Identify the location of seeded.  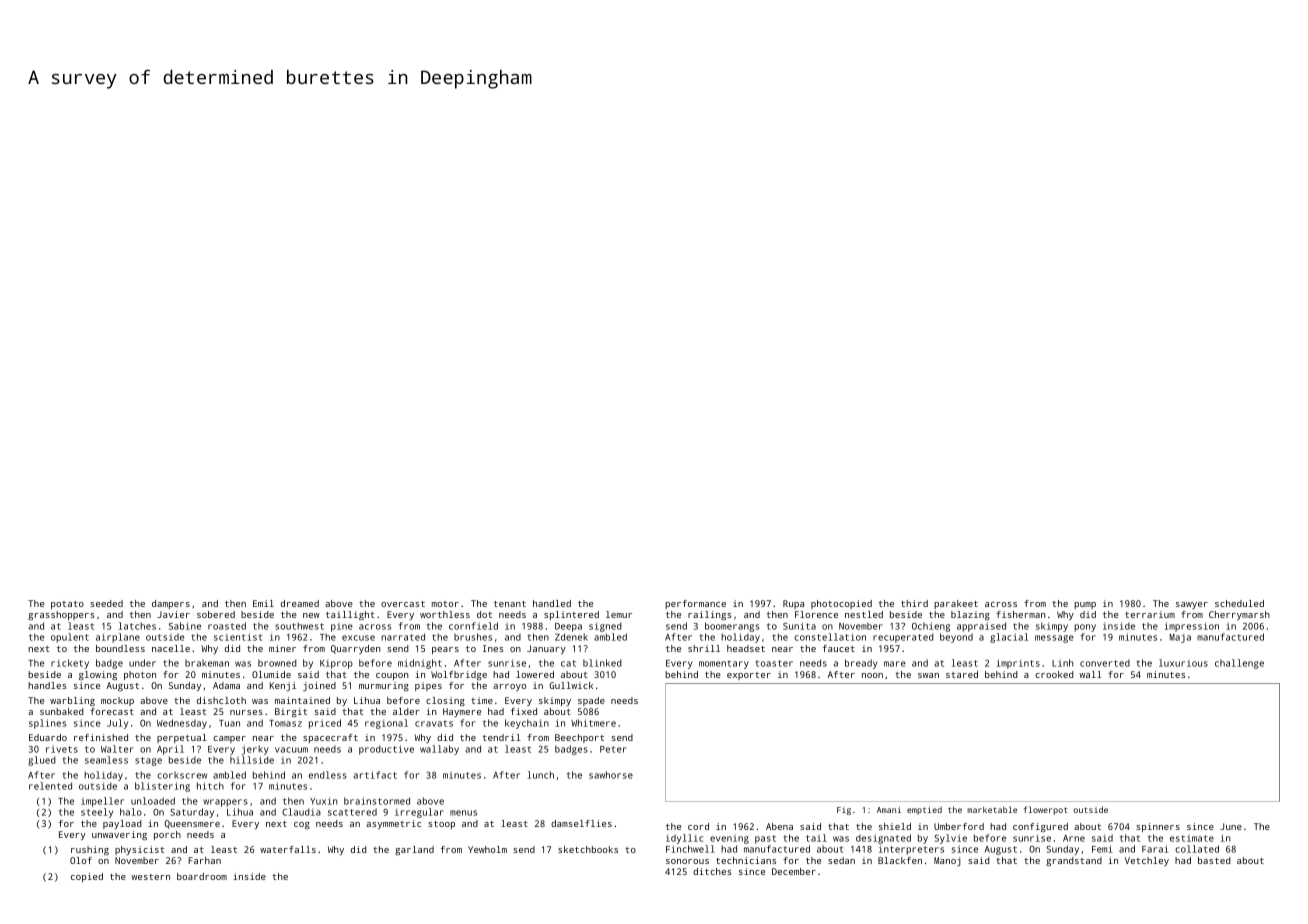
(106, 603).
